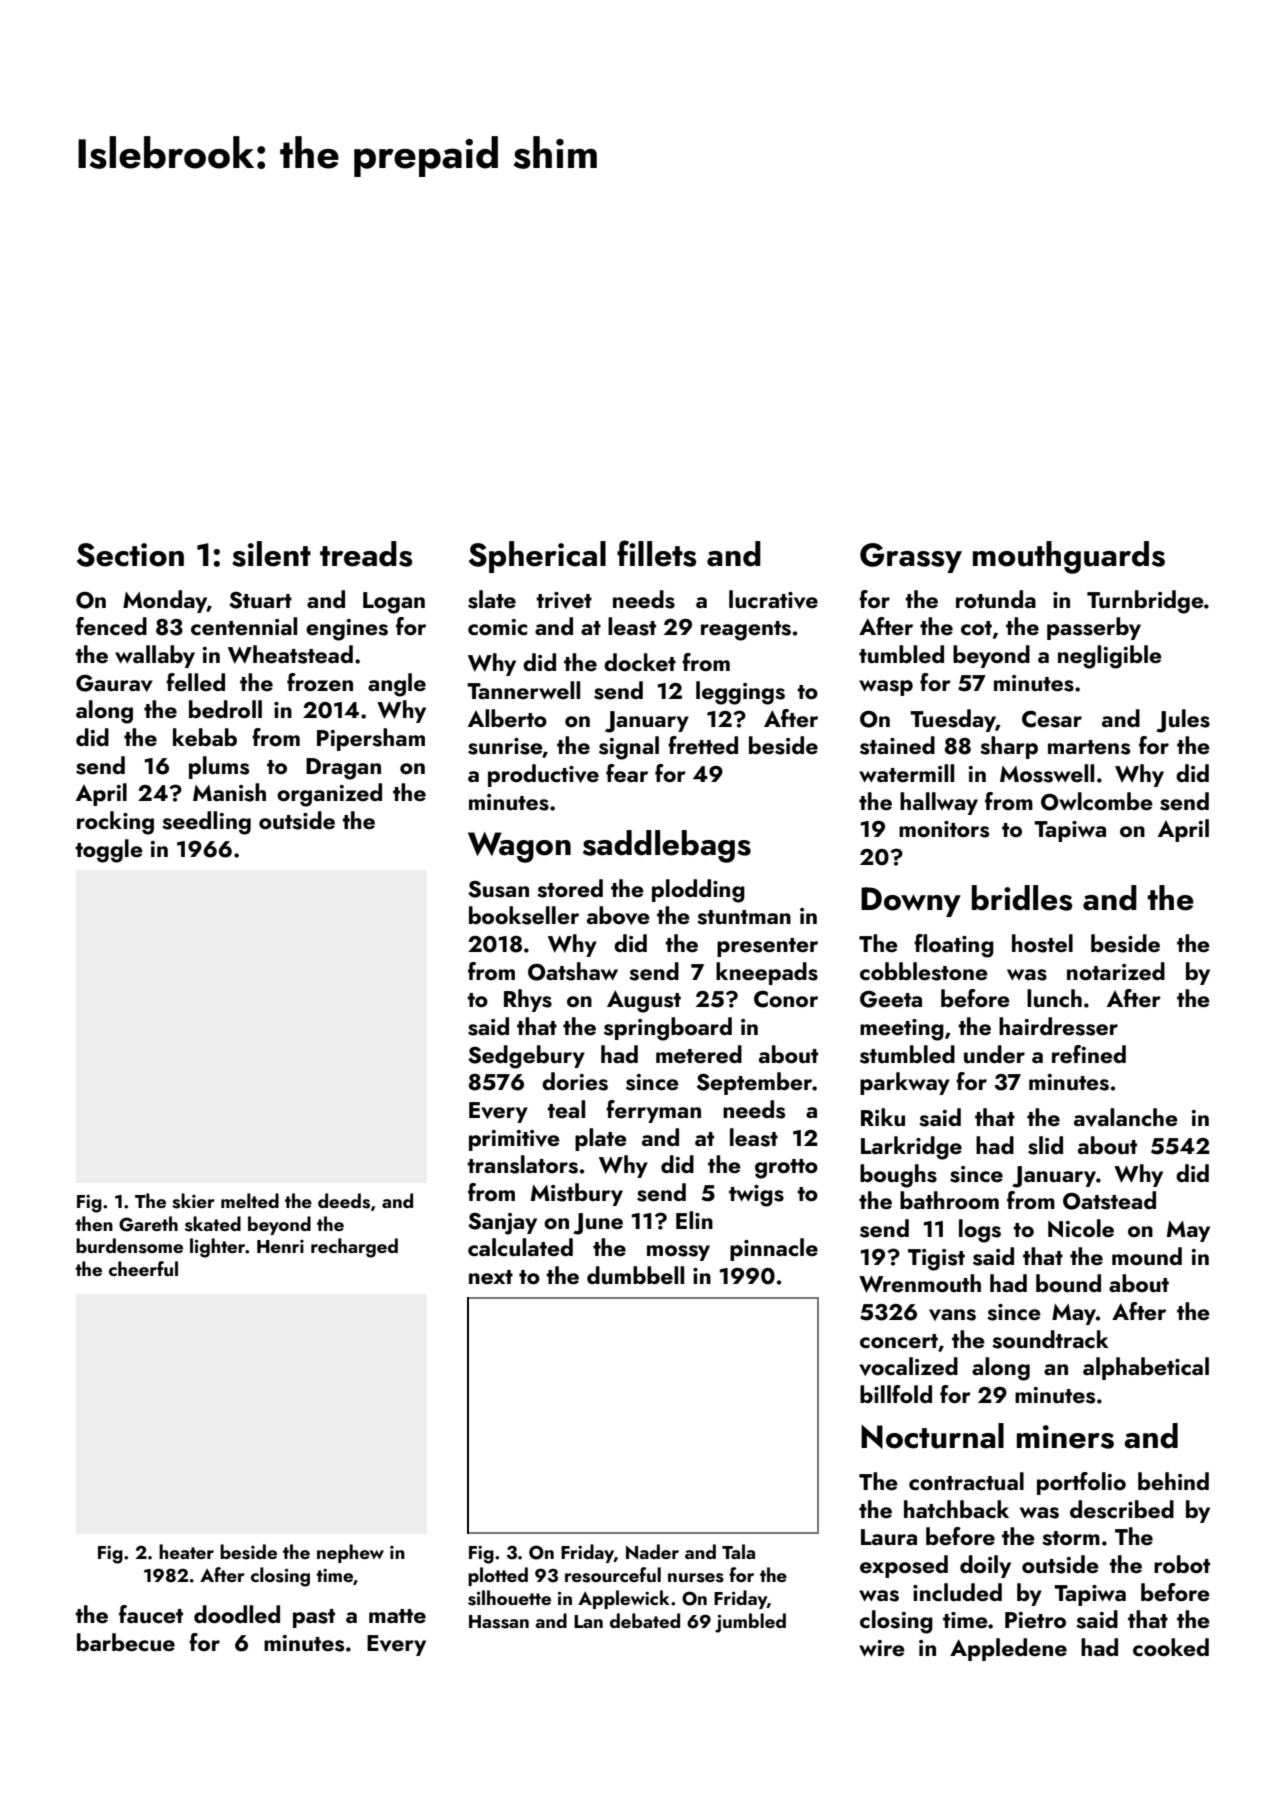  Describe the element at coordinates (186, 1551) in the screenshot. I see `heater` at that location.
